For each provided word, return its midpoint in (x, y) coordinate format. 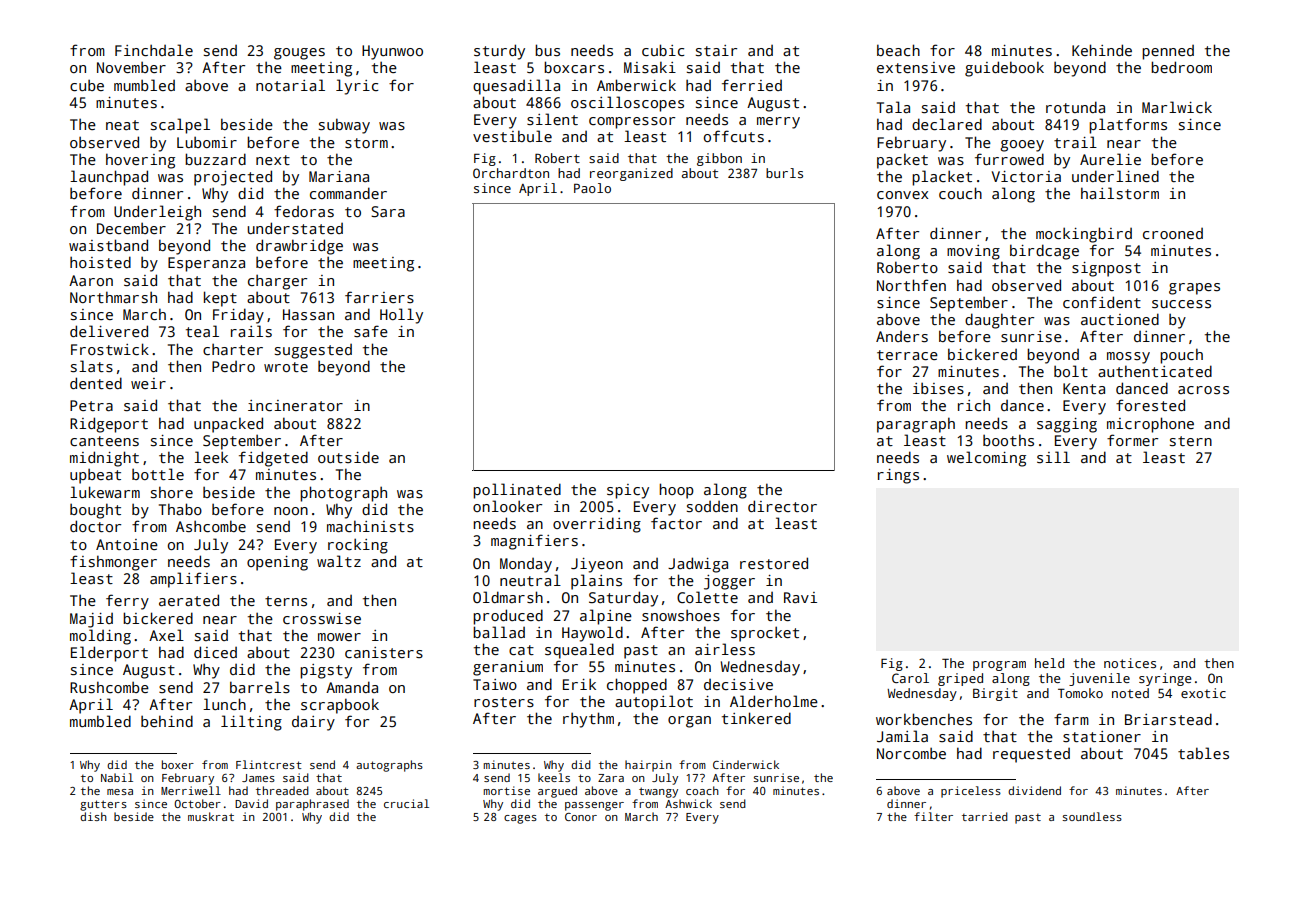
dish (93, 816)
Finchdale (154, 50)
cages (520, 819)
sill (1053, 457)
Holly (401, 316)
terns (286, 601)
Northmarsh (113, 297)
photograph (343, 494)
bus (547, 50)
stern (1191, 441)
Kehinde (1102, 50)
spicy (628, 491)
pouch (1181, 356)
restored (774, 563)
